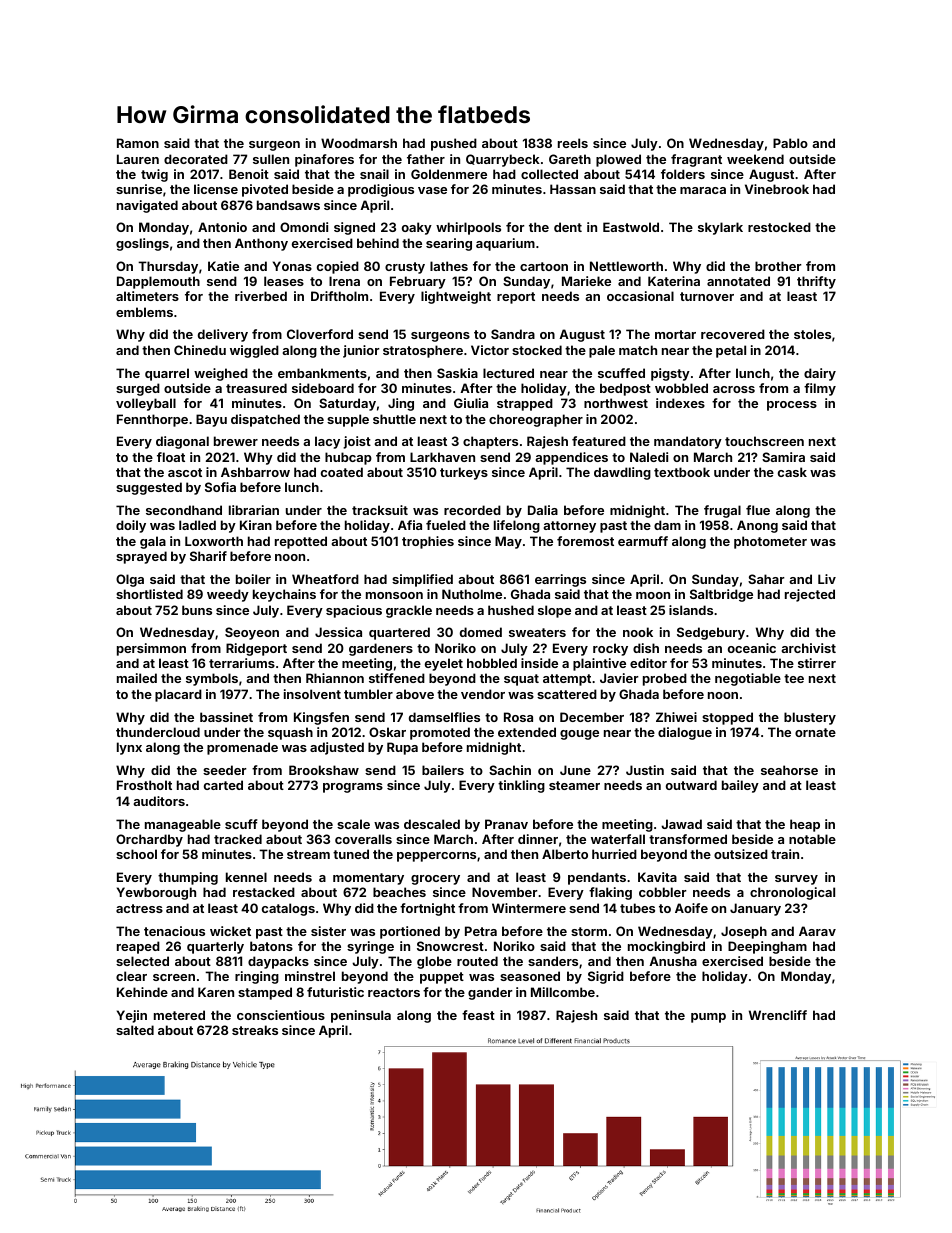  Describe the element at coordinates (449, 174) in the image. I see `Goldenmere` at that location.
